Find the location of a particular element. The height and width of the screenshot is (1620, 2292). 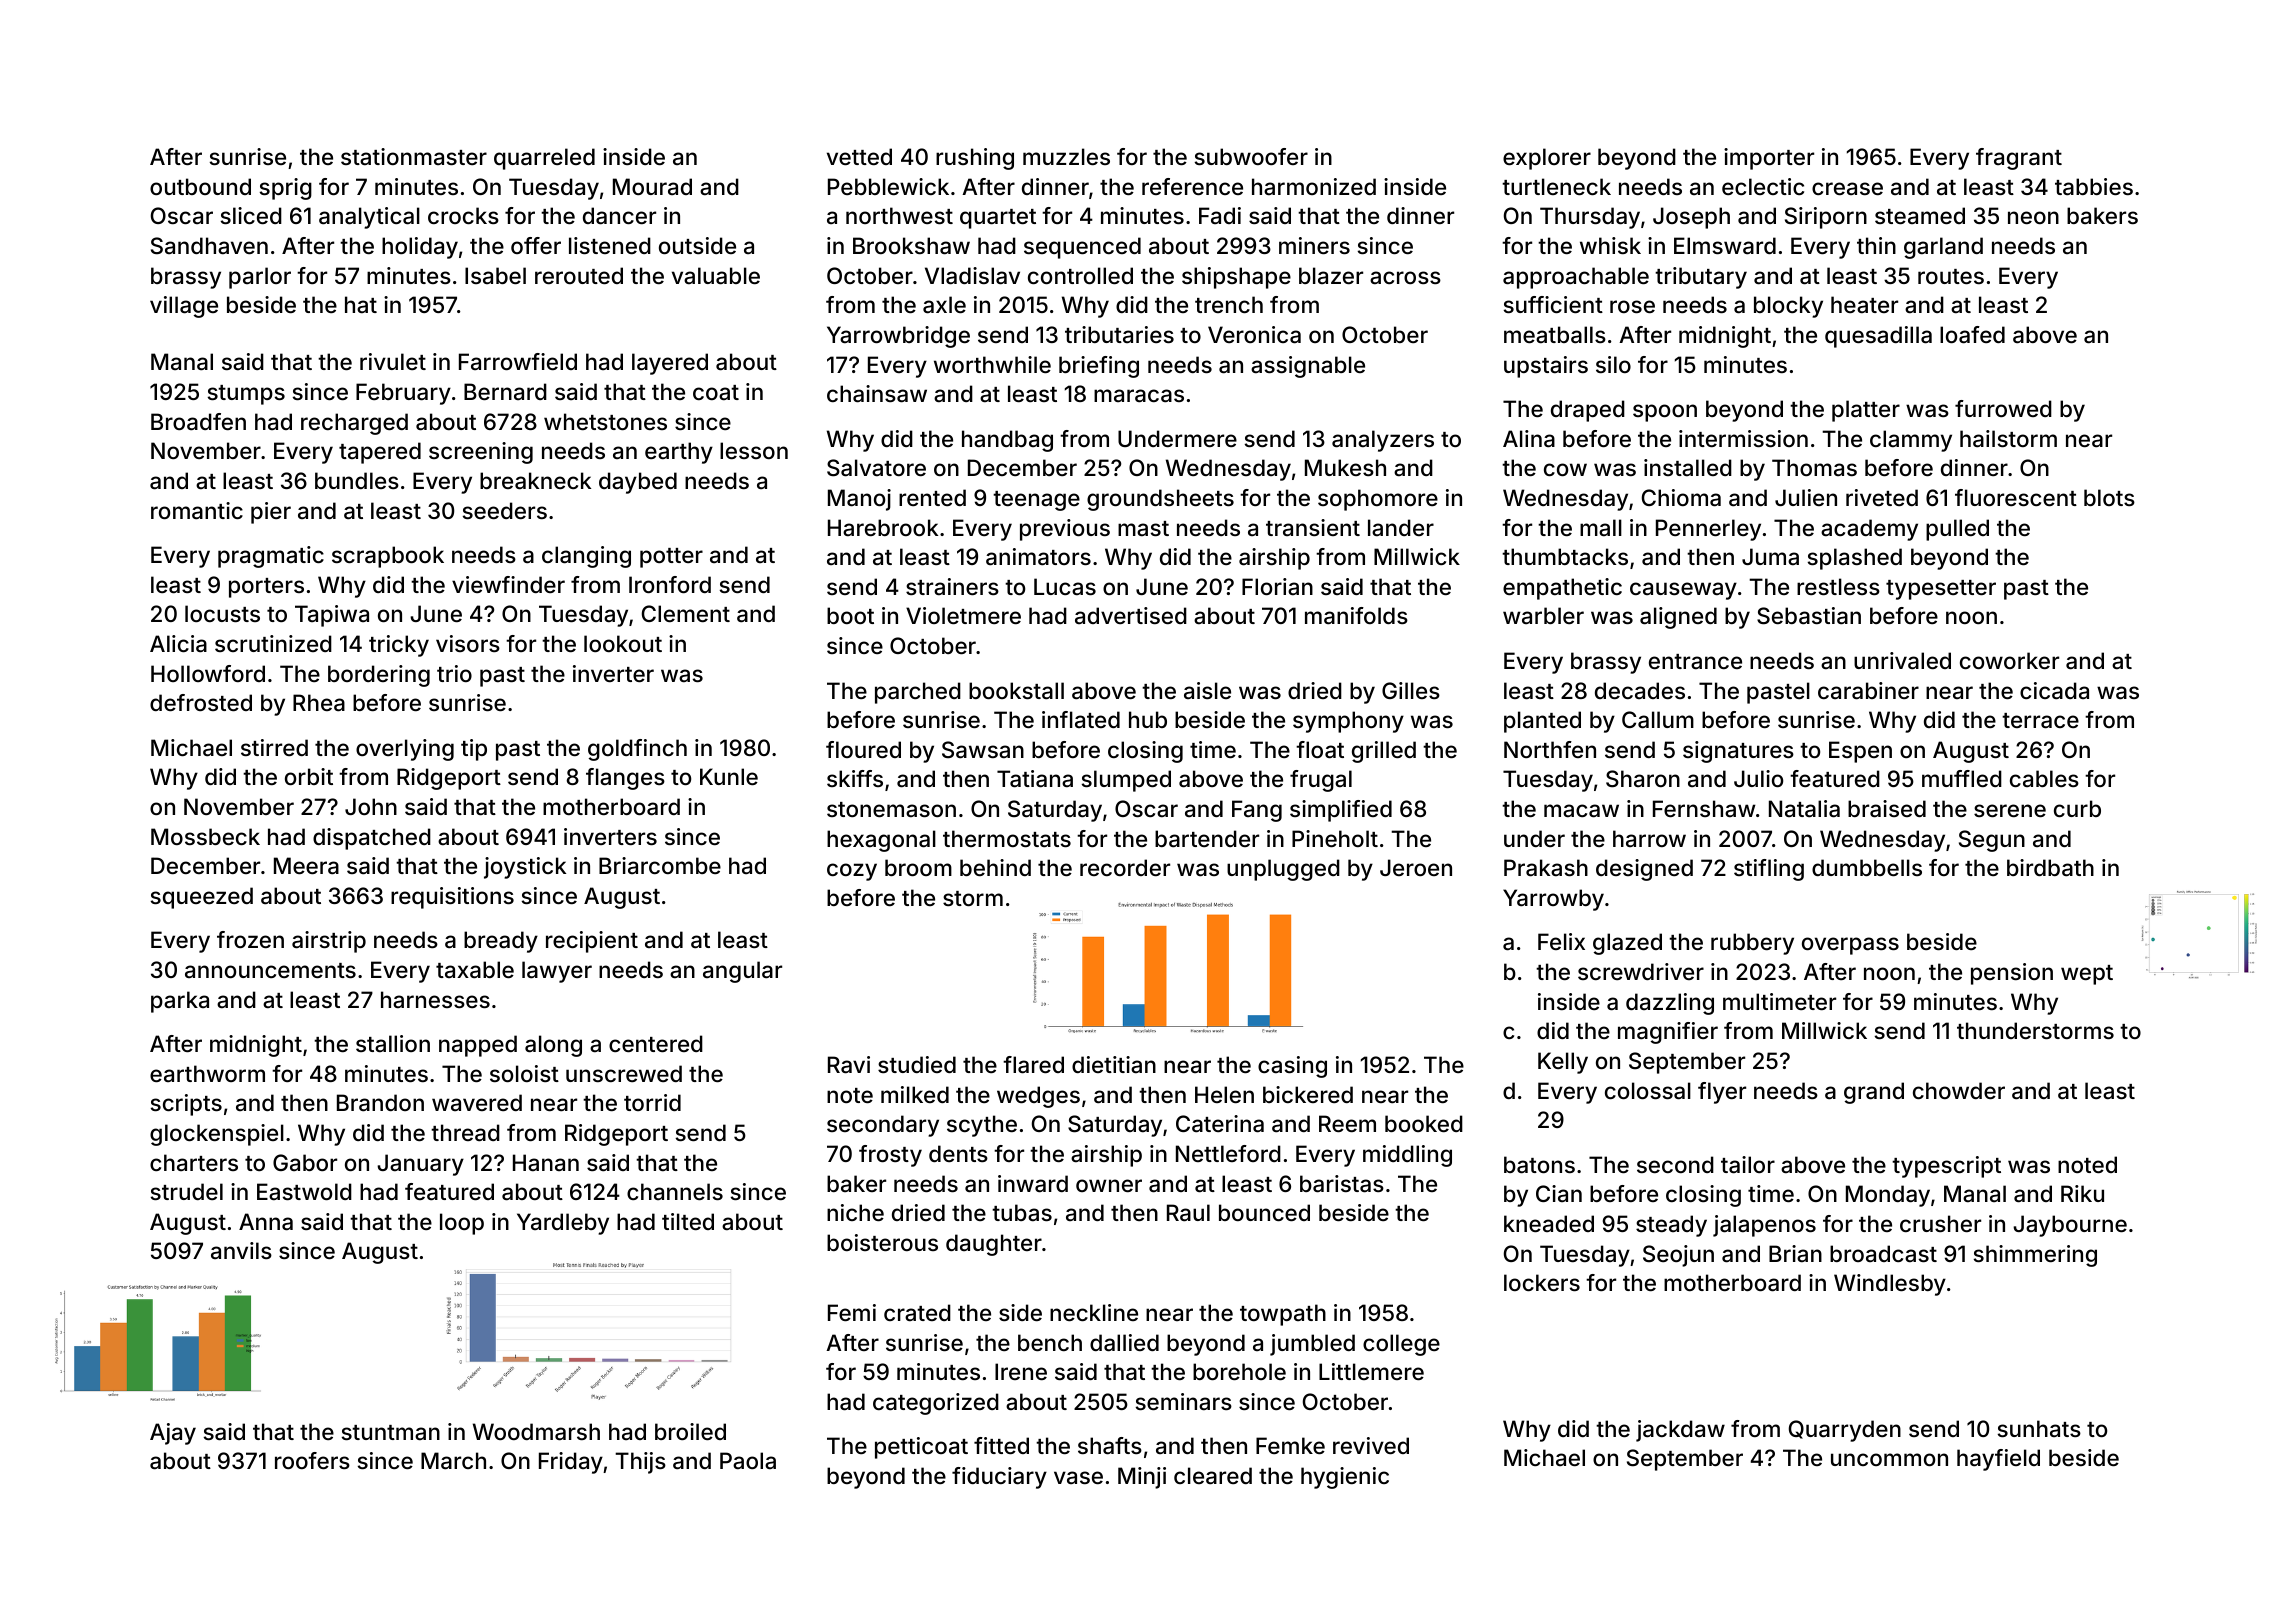

scripts is located at coordinates (186, 1105).
